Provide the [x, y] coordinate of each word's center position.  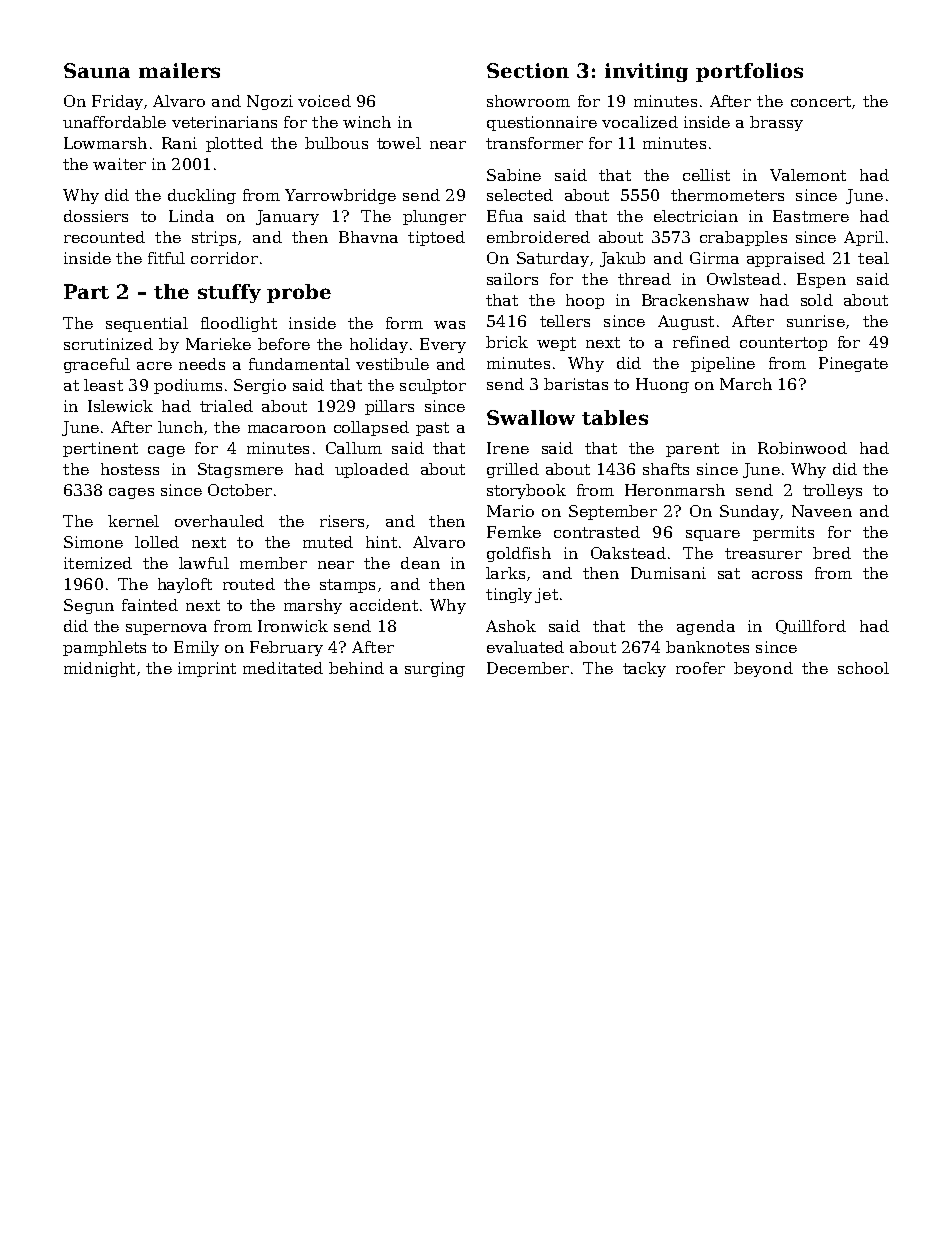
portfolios [749, 72]
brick [507, 342]
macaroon [287, 429]
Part [86, 291]
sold [817, 300]
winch [367, 122]
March [746, 384]
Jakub [622, 259]
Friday [117, 102]
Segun [89, 606]
